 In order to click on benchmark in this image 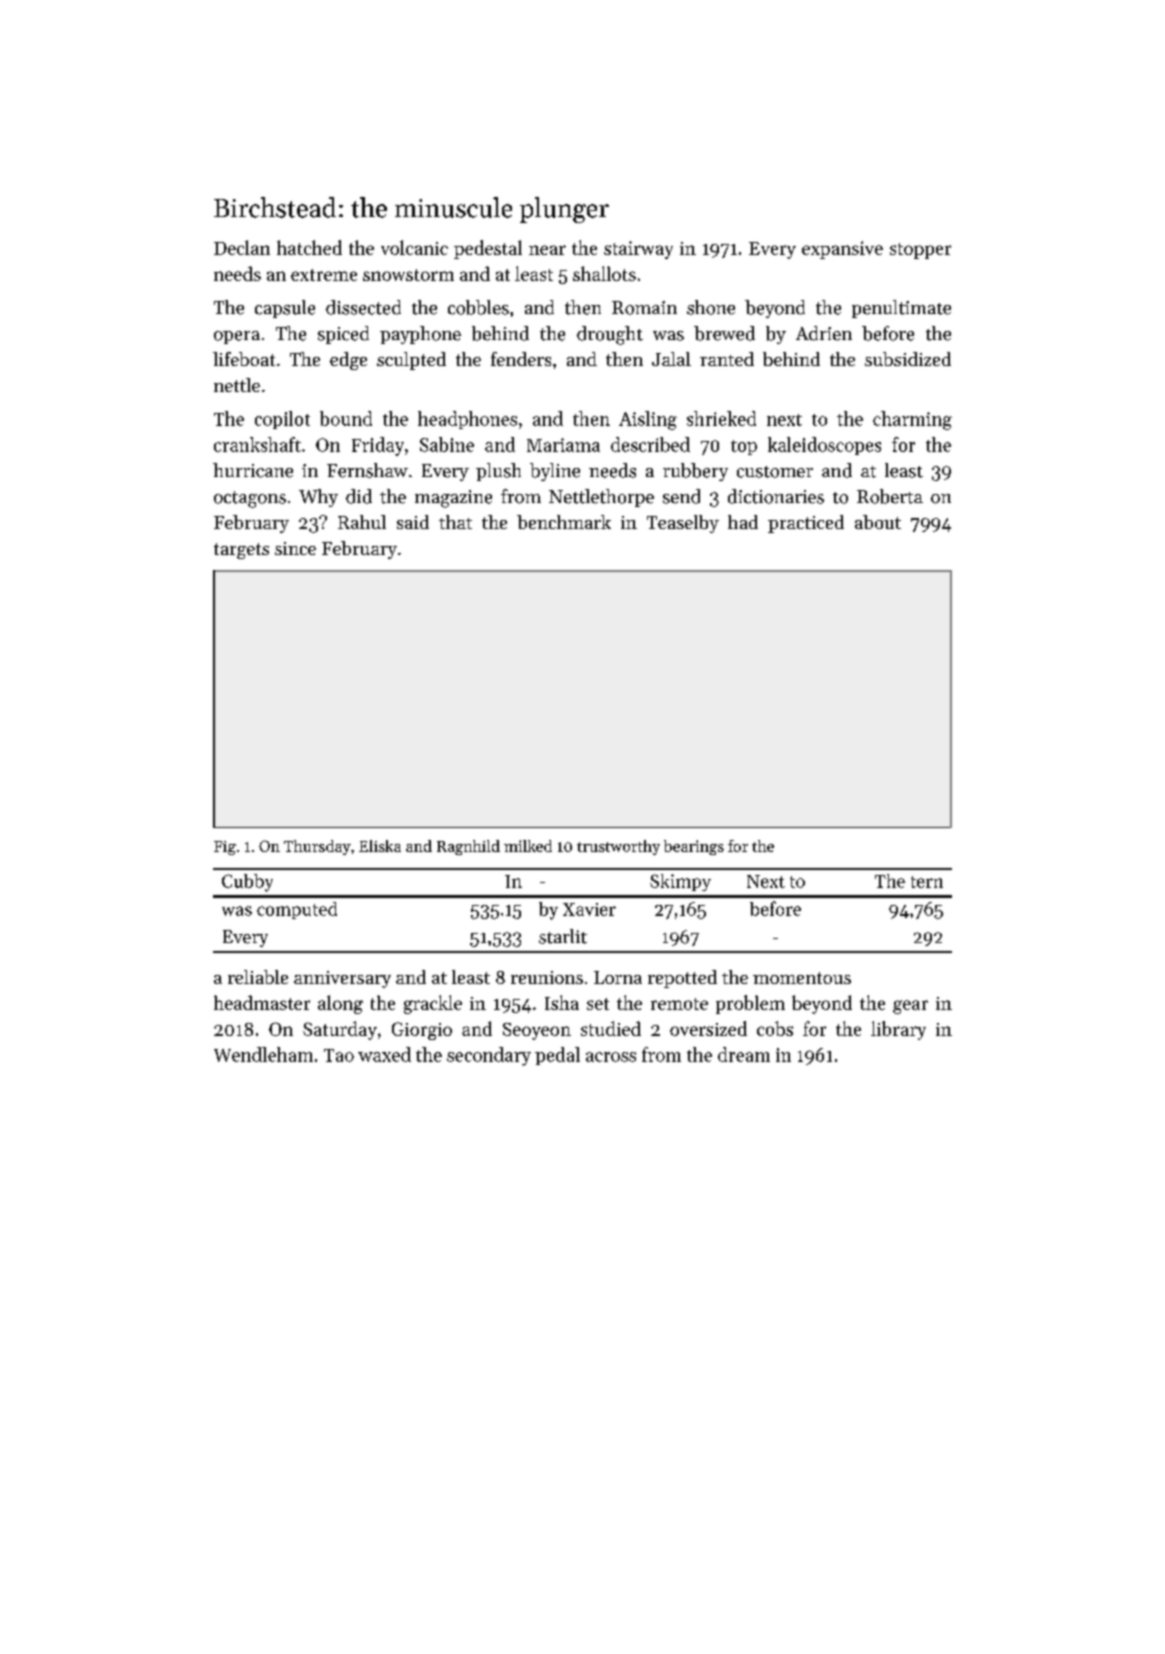, I will do `click(564, 522)`.
